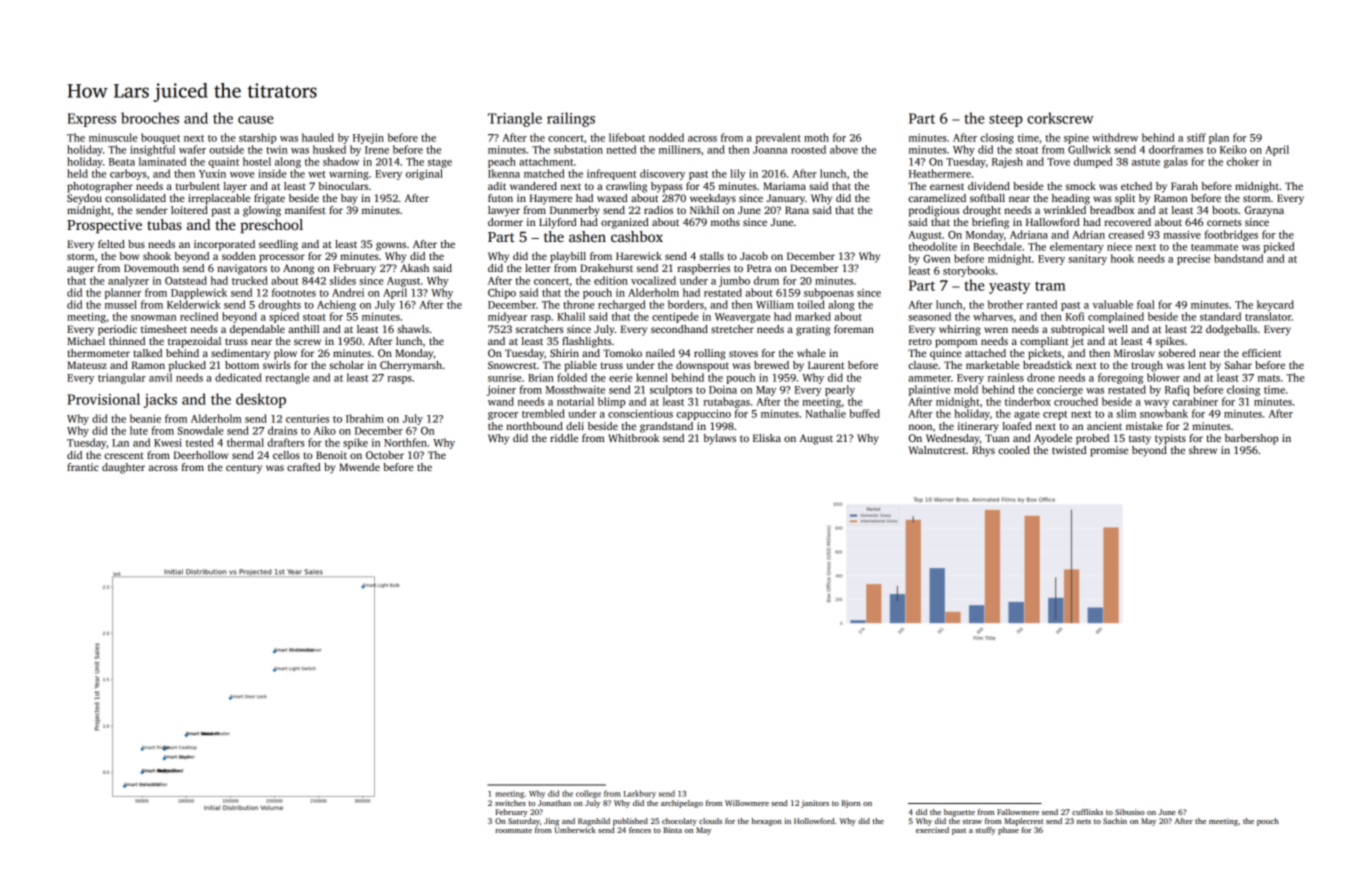 This screenshot has height=887, width=1372. What do you see at coordinates (150, 118) in the screenshot?
I see `brooches` at bounding box center [150, 118].
